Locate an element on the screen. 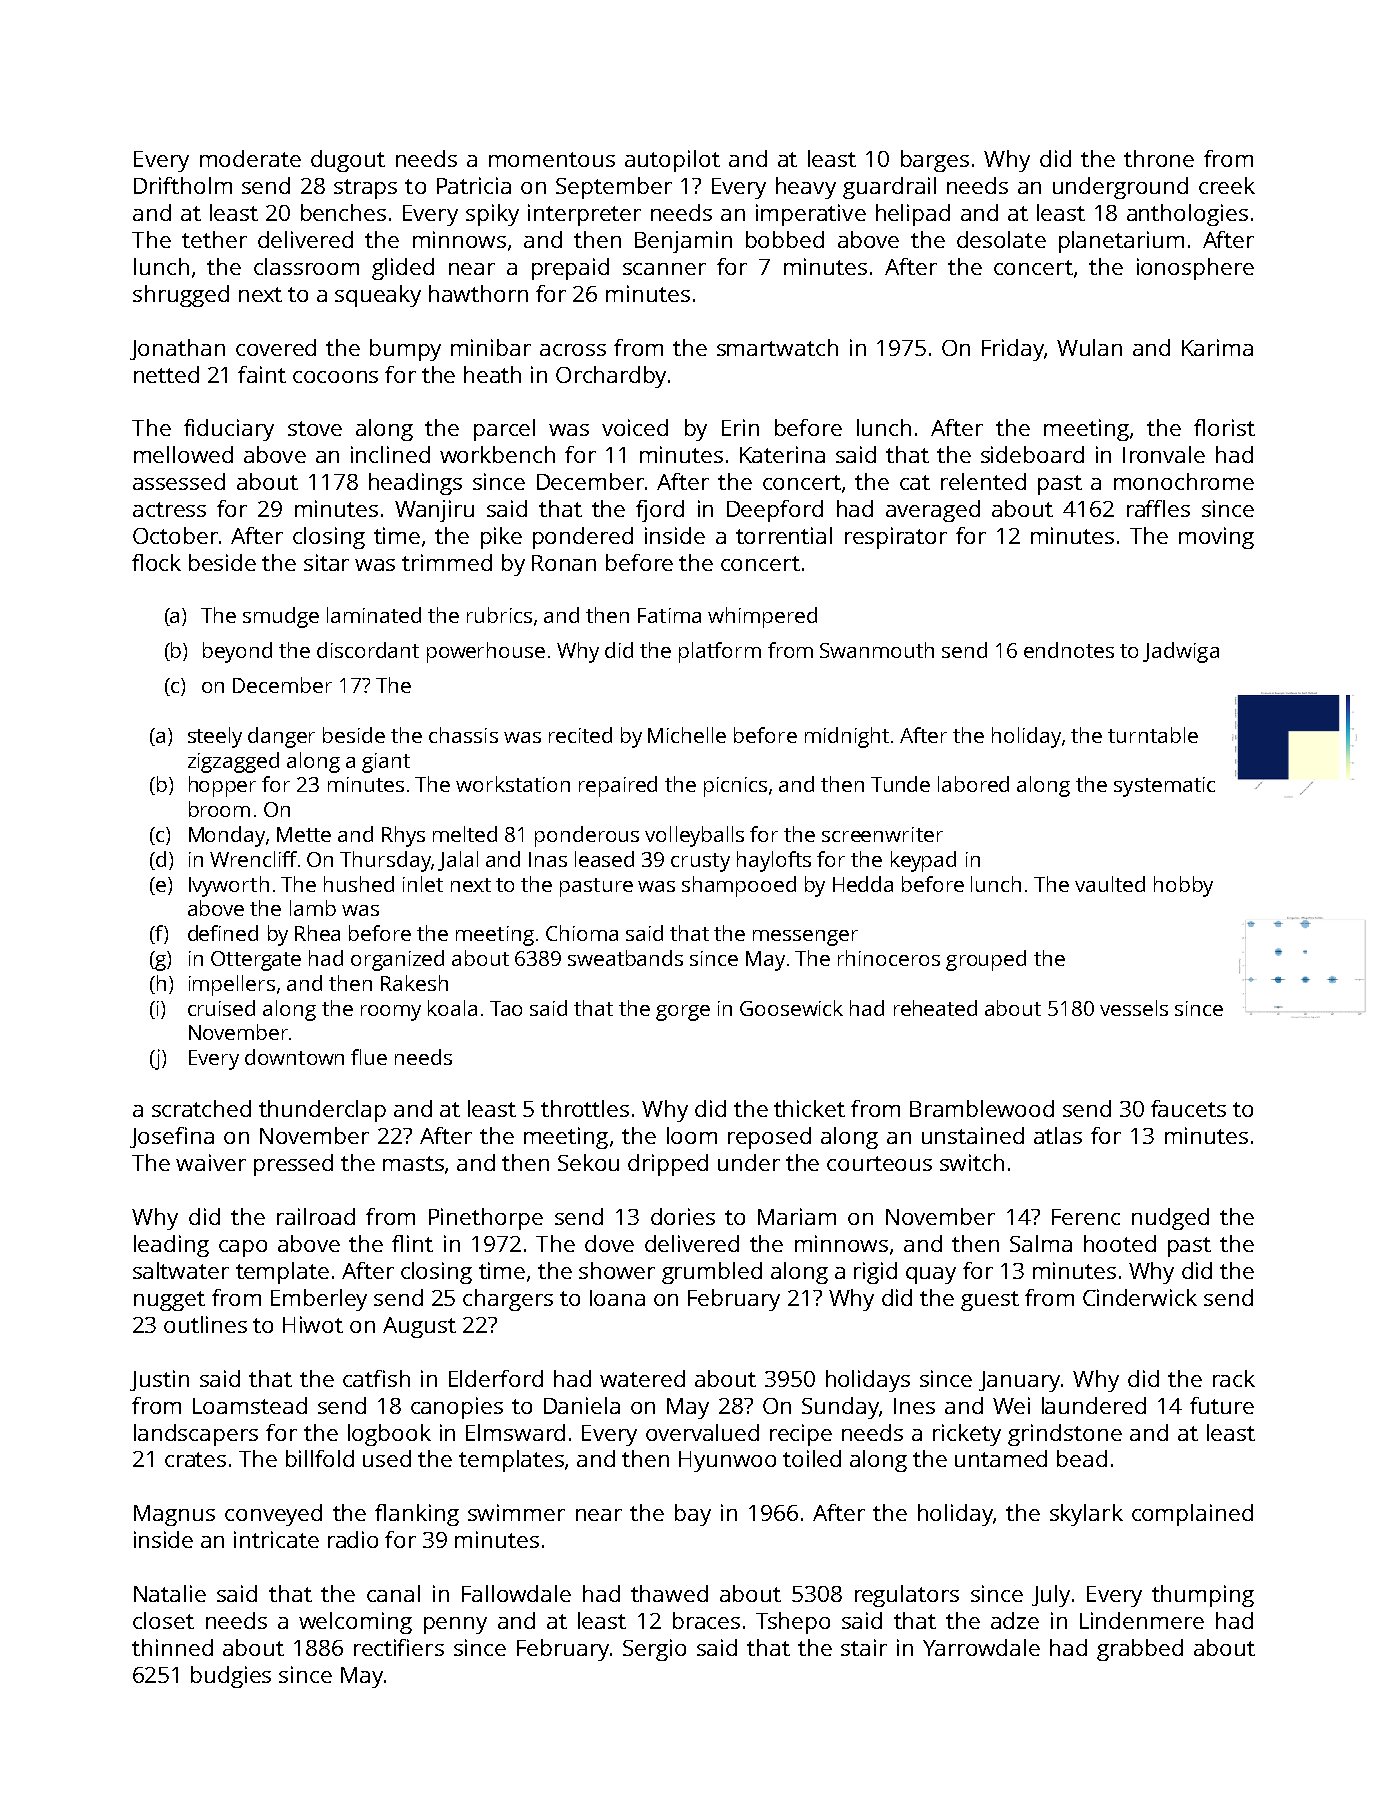 The image size is (1387, 1794). Fallowdale is located at coordinates (516, 1593).
